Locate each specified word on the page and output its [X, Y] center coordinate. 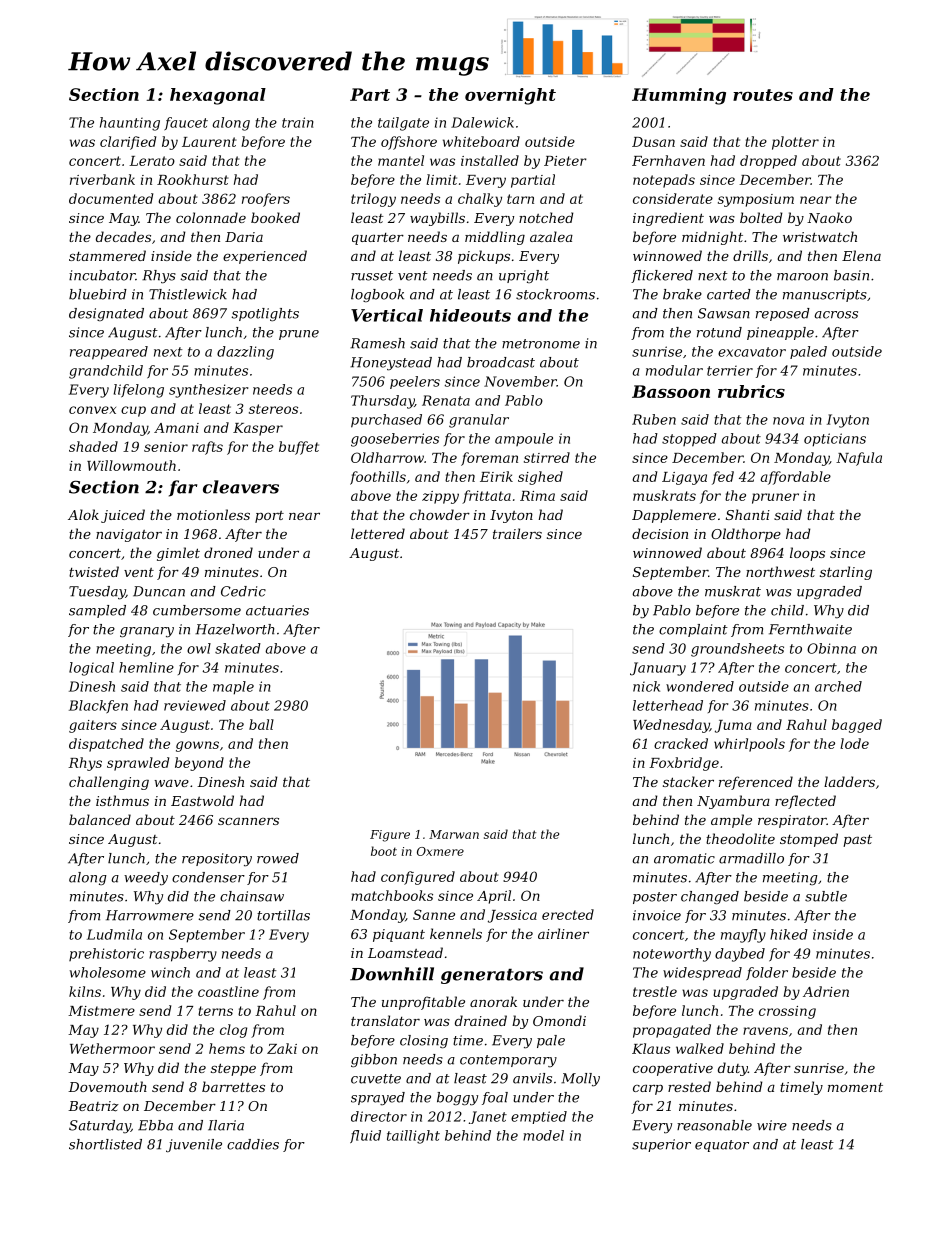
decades [123, 236]
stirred [547, 457]
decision [660, 533]
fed [723, 478]
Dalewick [482, 122]
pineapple [780, 333]
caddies [253, 1144]
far [183, 488]
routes [763, 95]
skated [238, 648]
